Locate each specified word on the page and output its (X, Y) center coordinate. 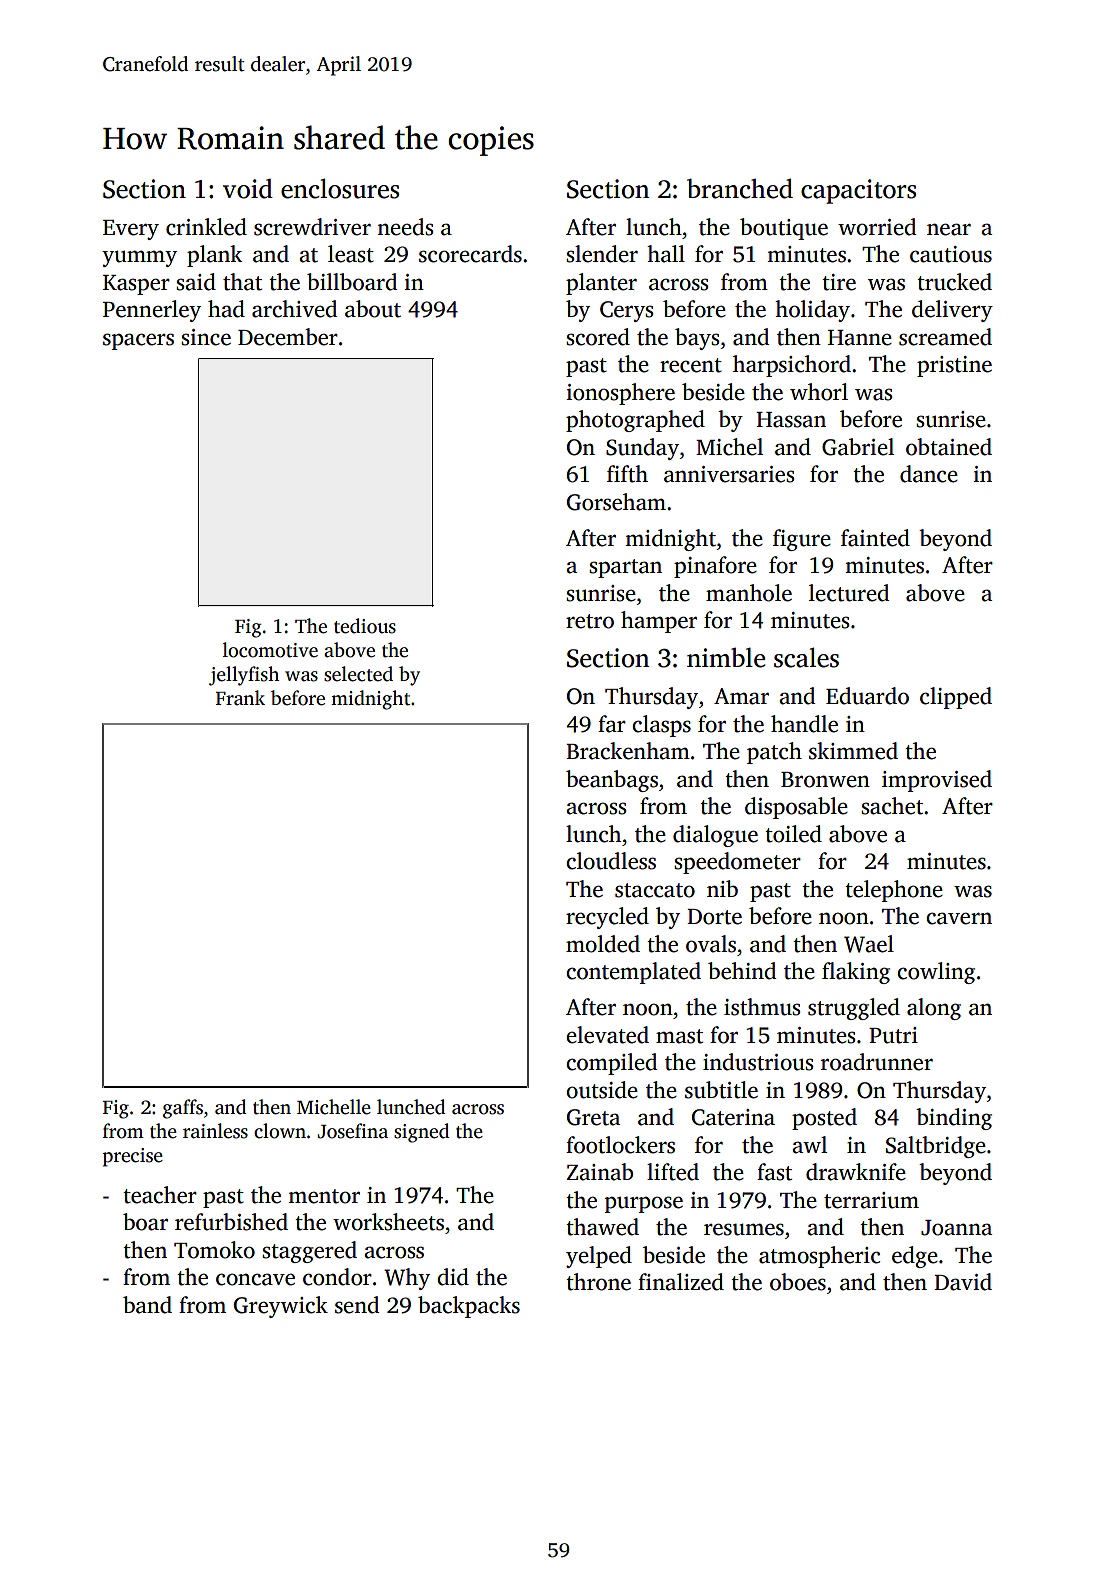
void (248, 189)
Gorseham (616, 502)
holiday (812, 311)
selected (358, 674)
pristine (954, 366)
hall (666, 254)
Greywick (281, 1307)
